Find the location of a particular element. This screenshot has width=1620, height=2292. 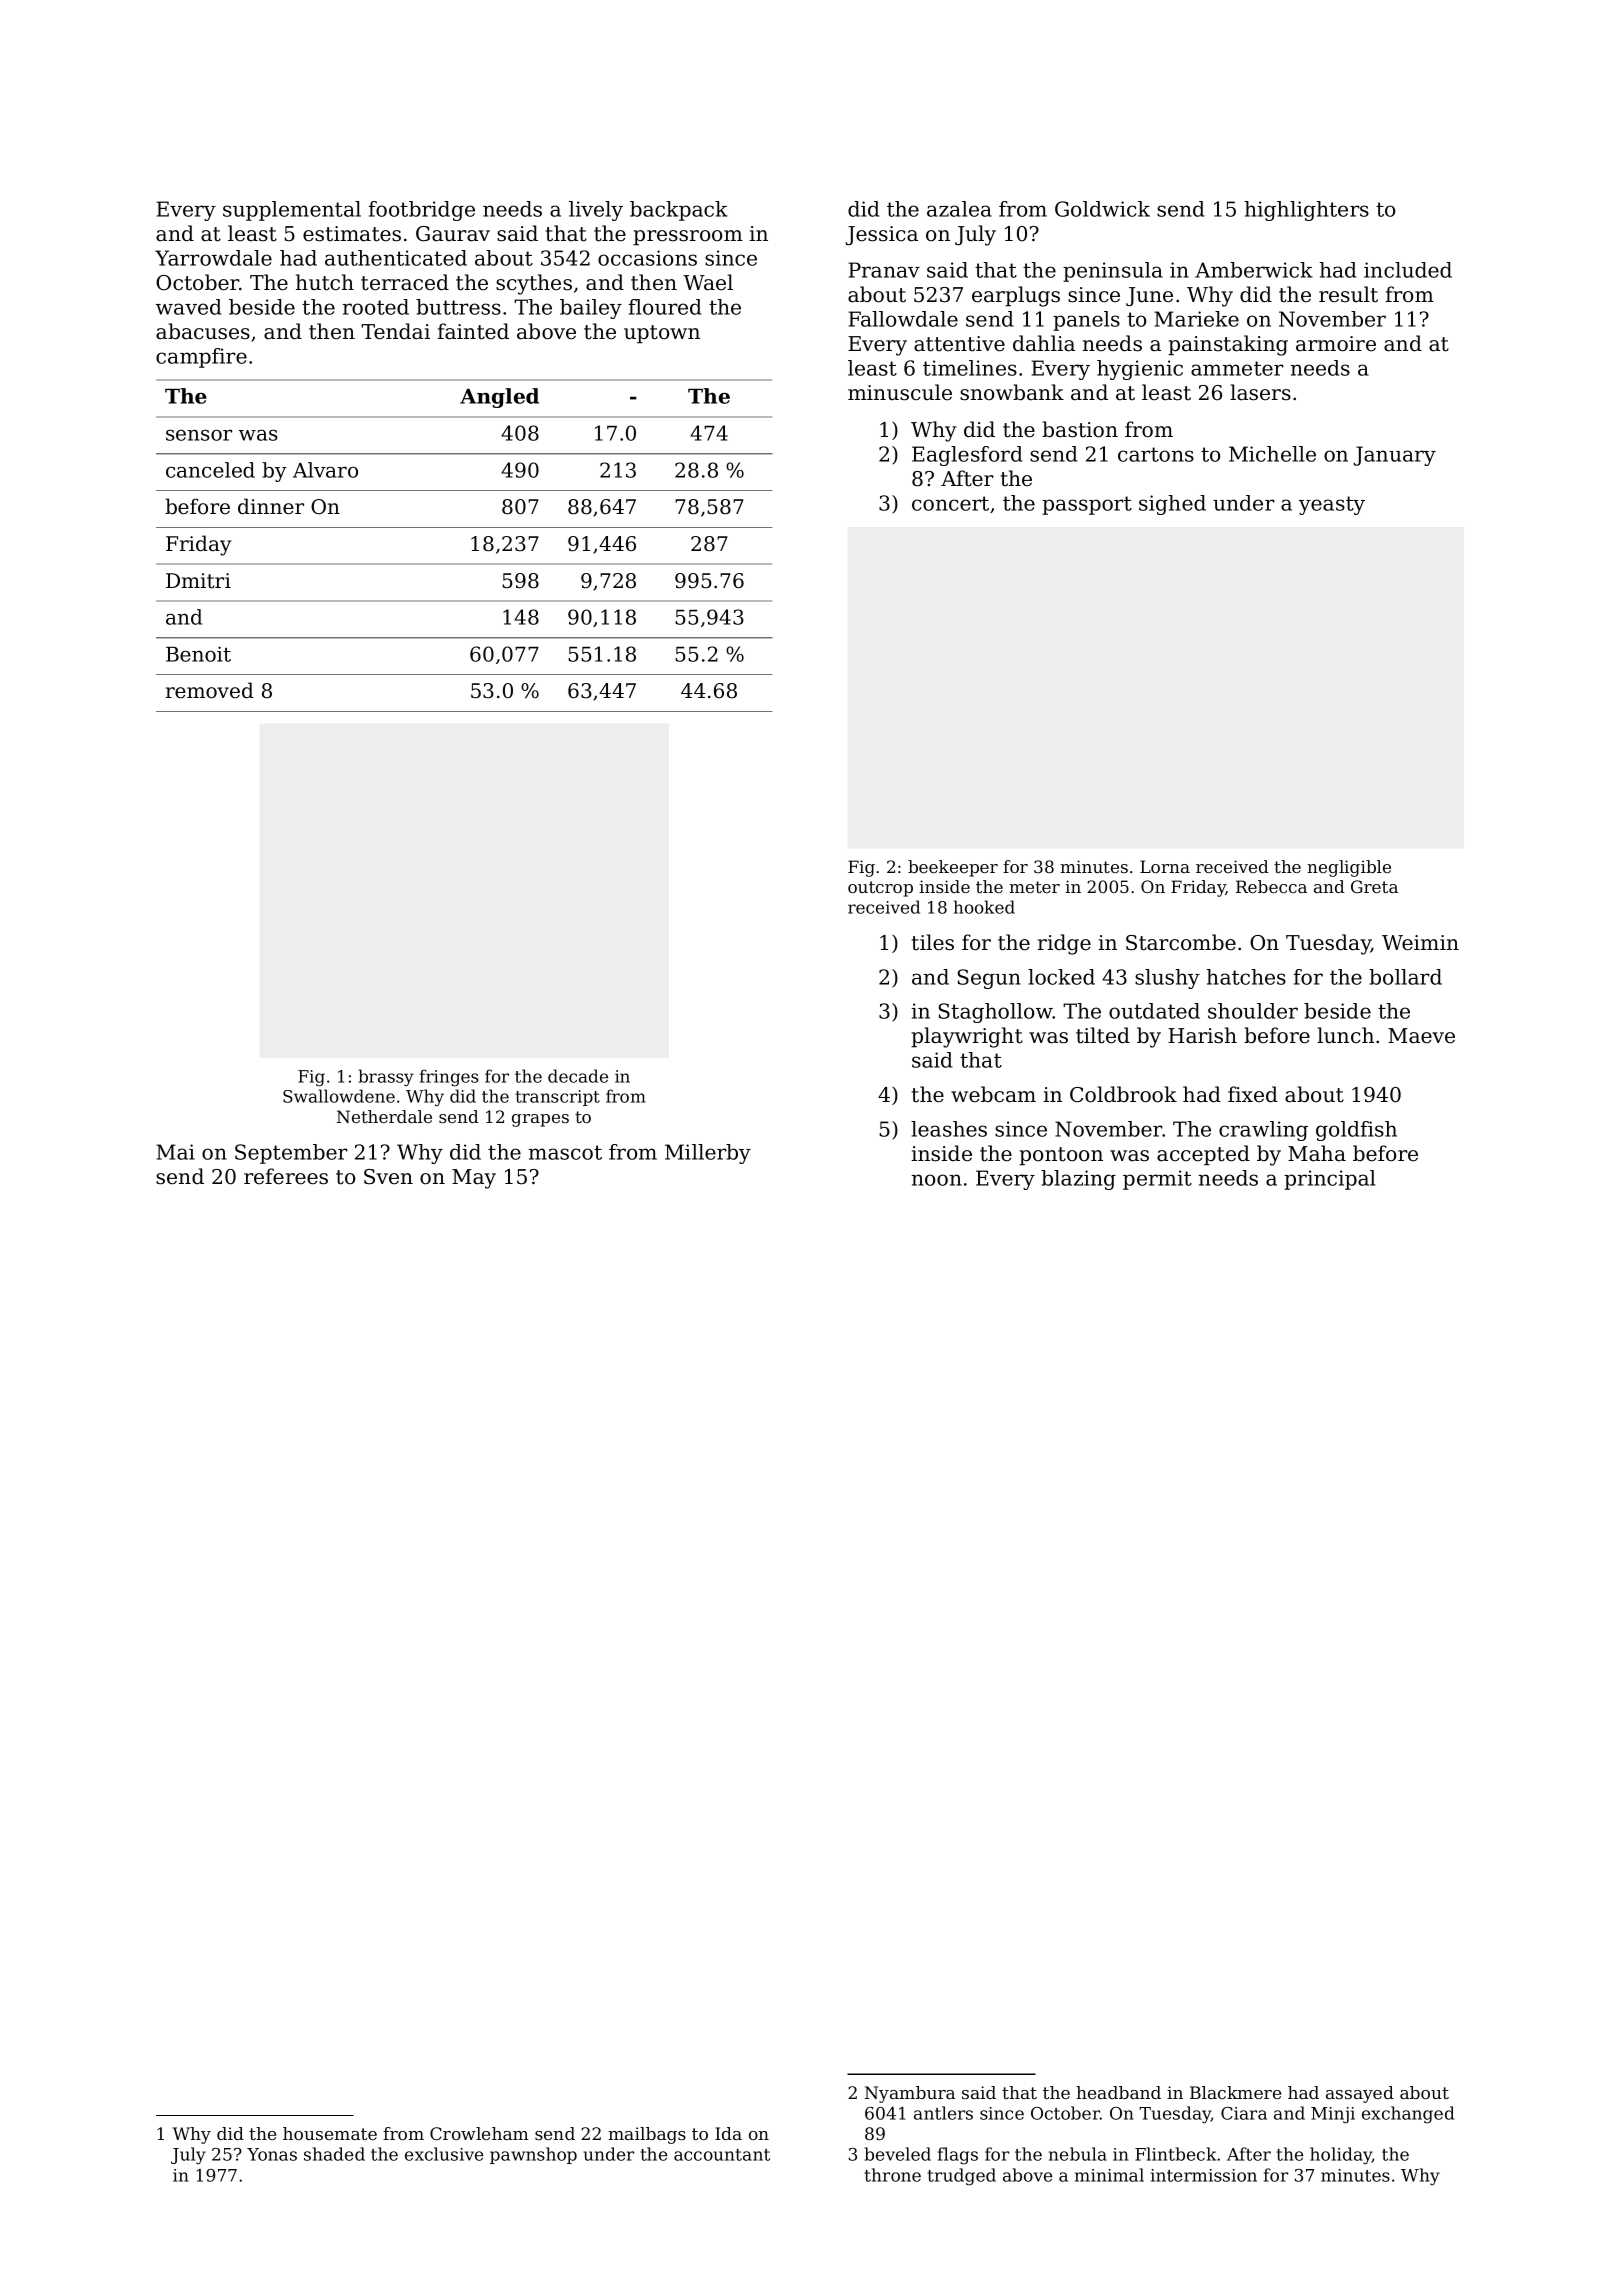

Blackmere is located at coordinates (1235, 2092).
